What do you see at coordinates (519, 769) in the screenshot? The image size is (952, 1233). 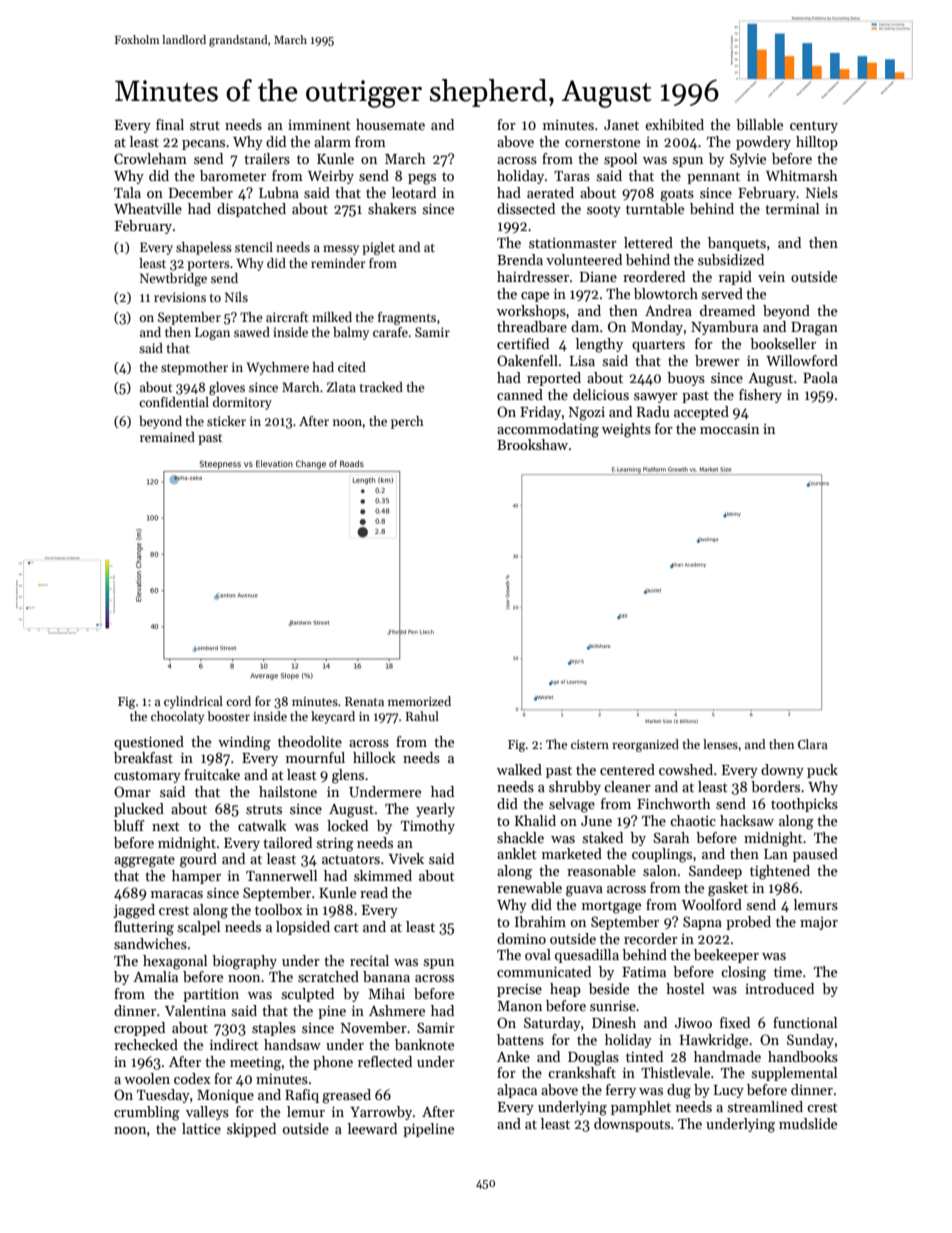 I see `walked` at bounding box center [519, 769].
